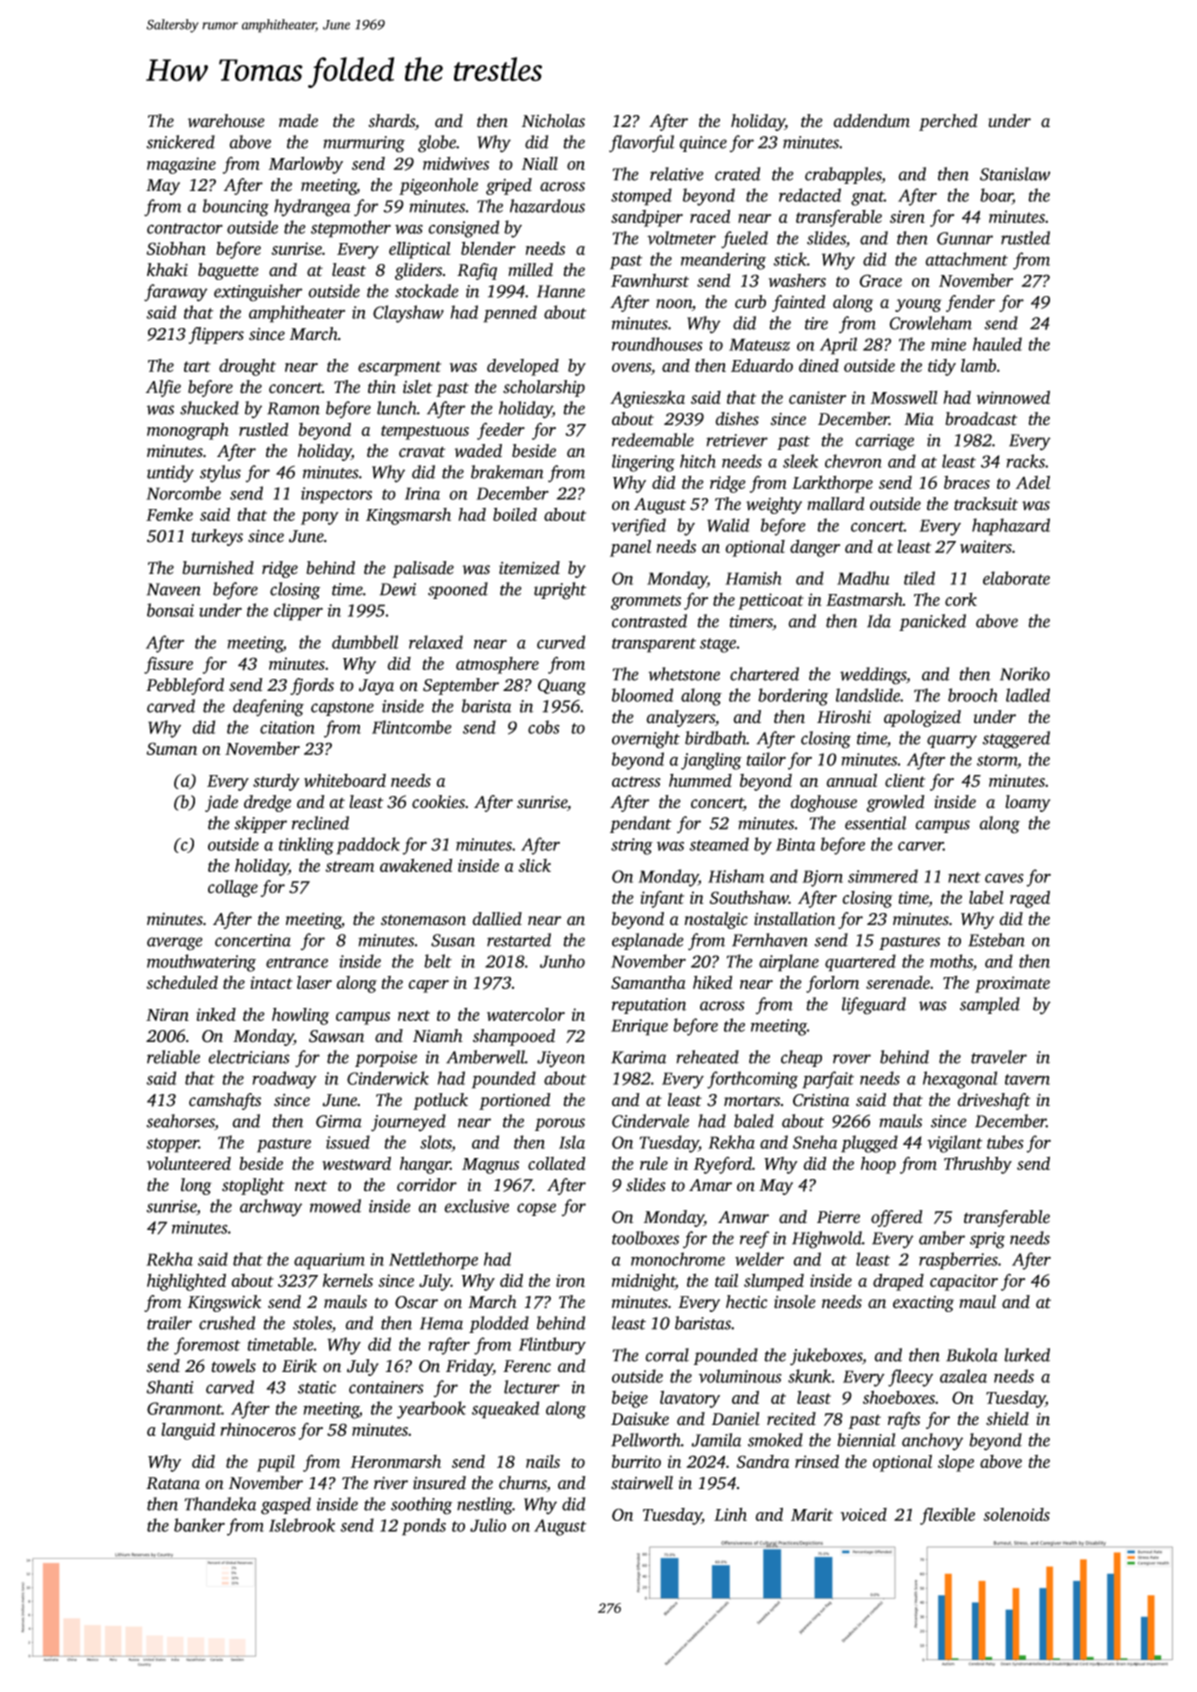 The image size is (1197, 1692). Describe the element at coordinates (236, 208) in the image. I see `bouncing` at that location.
